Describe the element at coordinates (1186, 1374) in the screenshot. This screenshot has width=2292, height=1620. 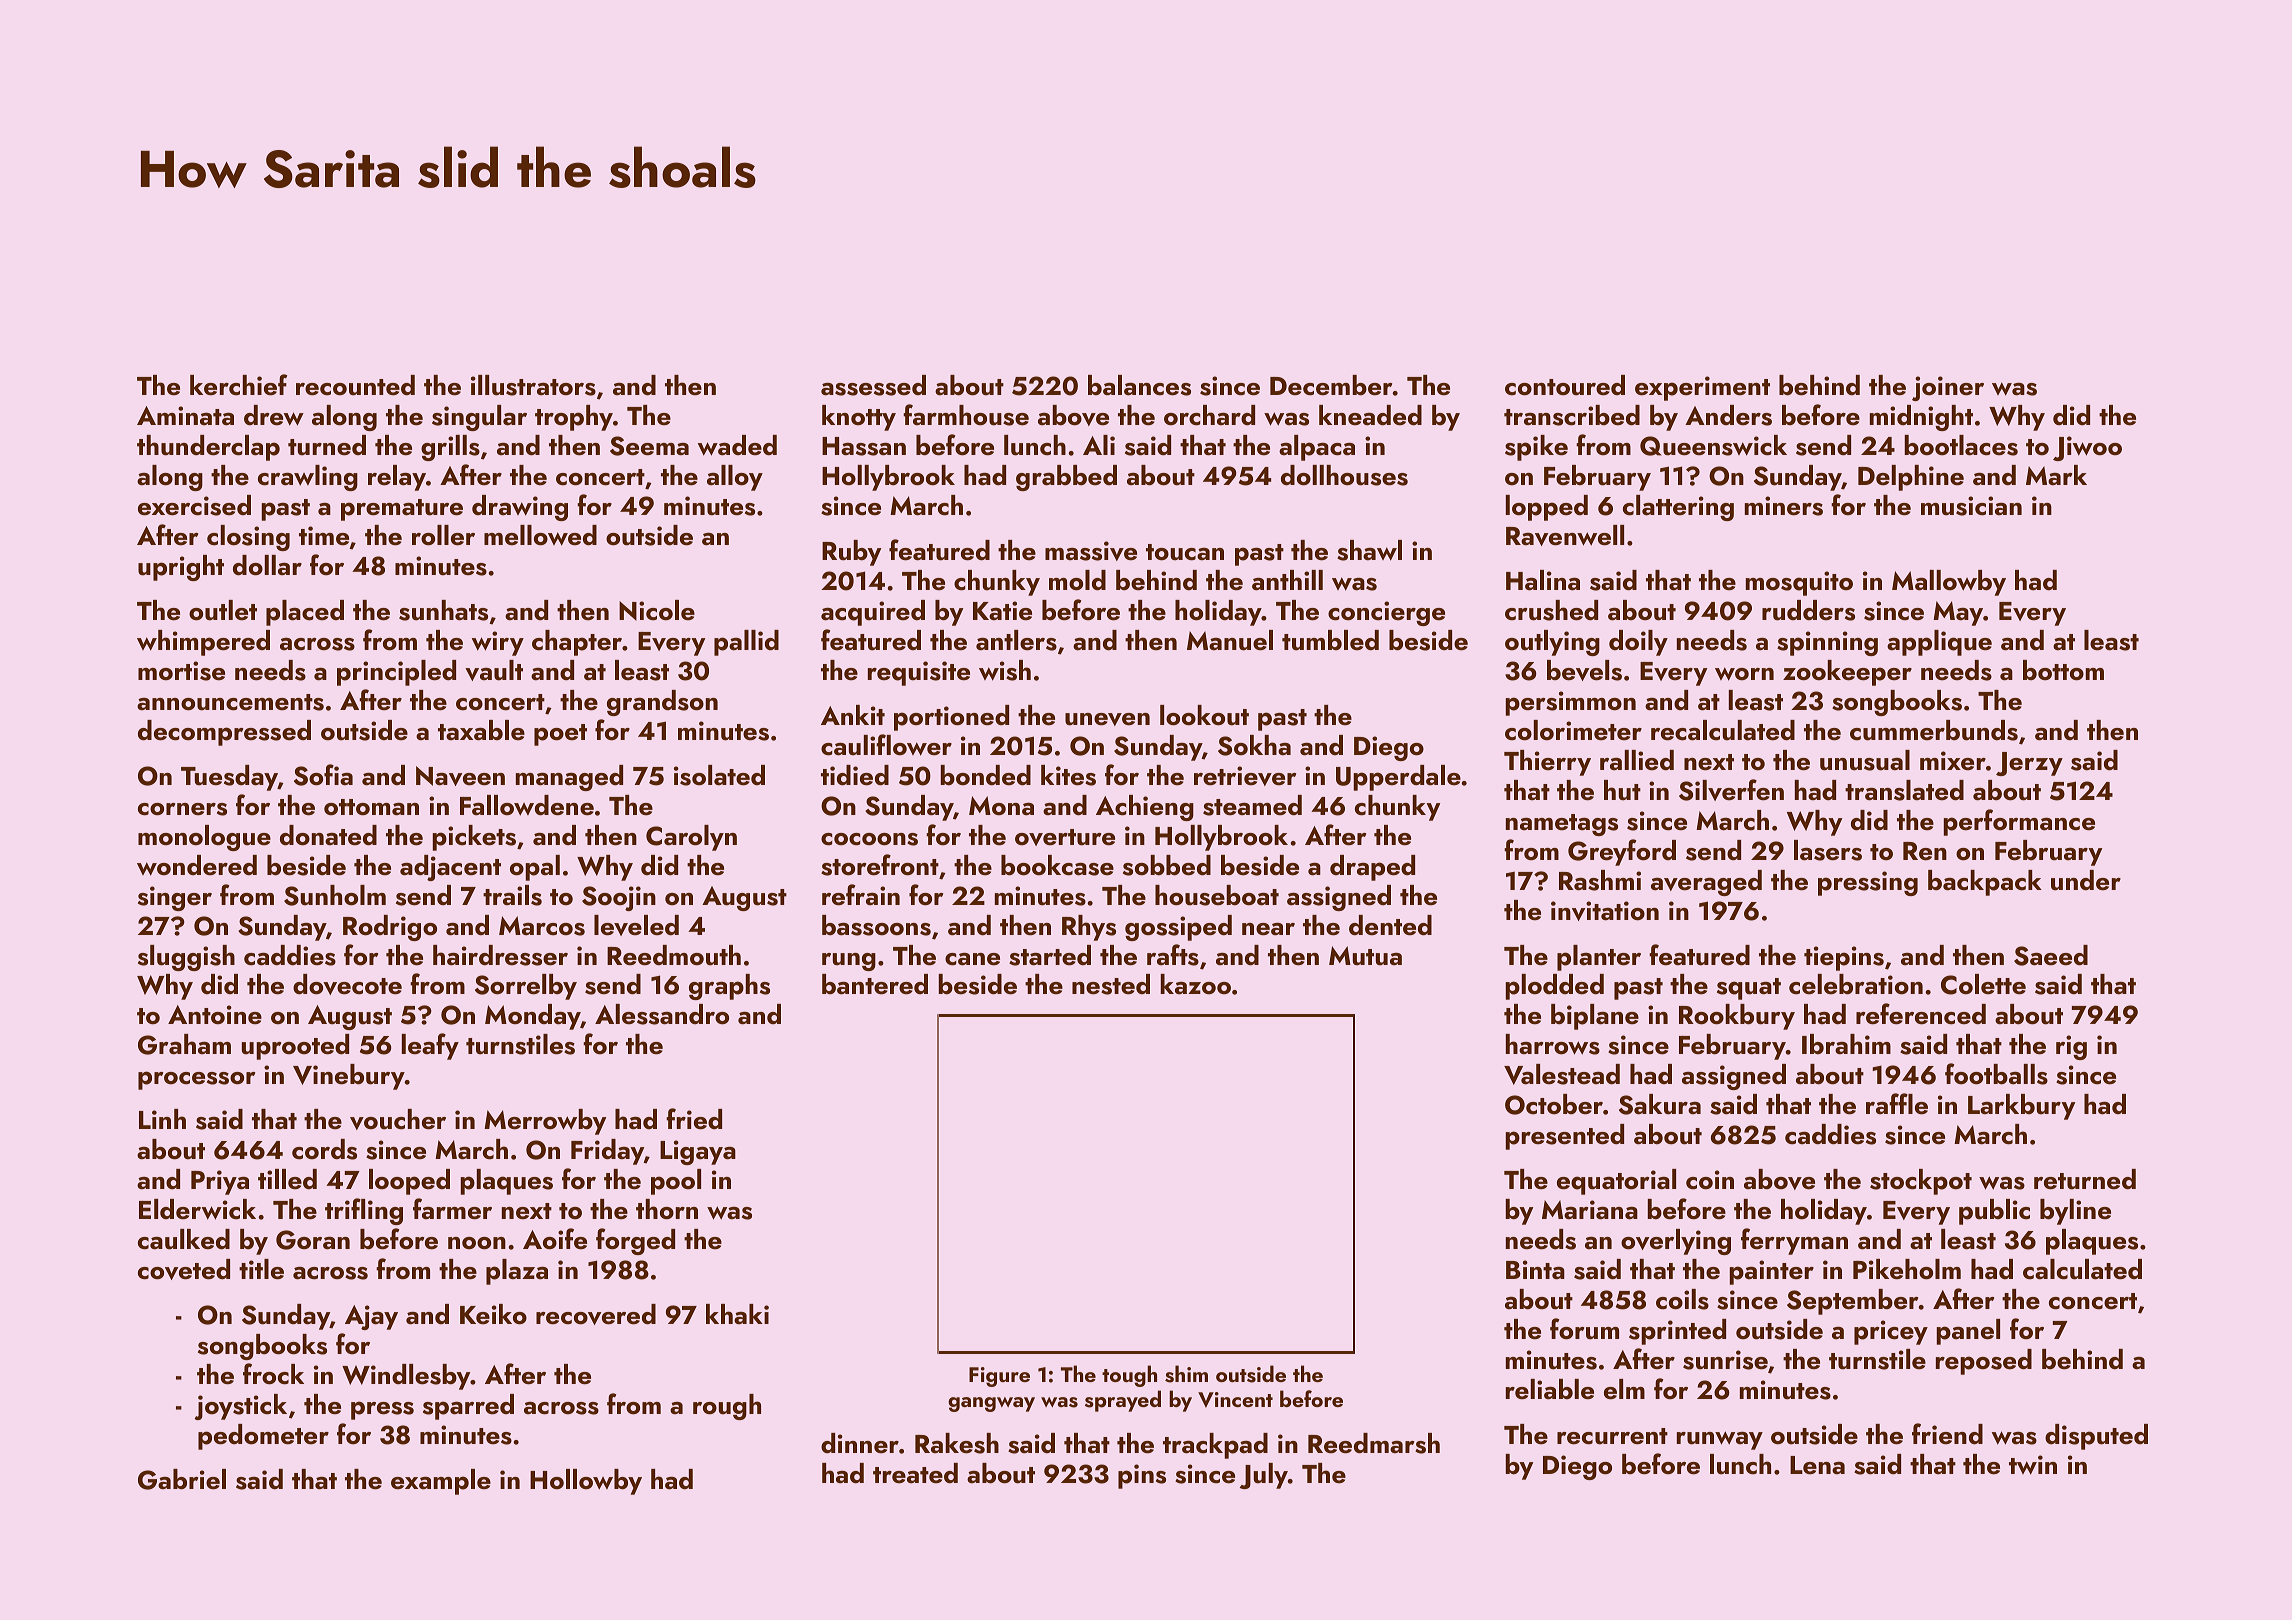
I see `shim` at that location.
